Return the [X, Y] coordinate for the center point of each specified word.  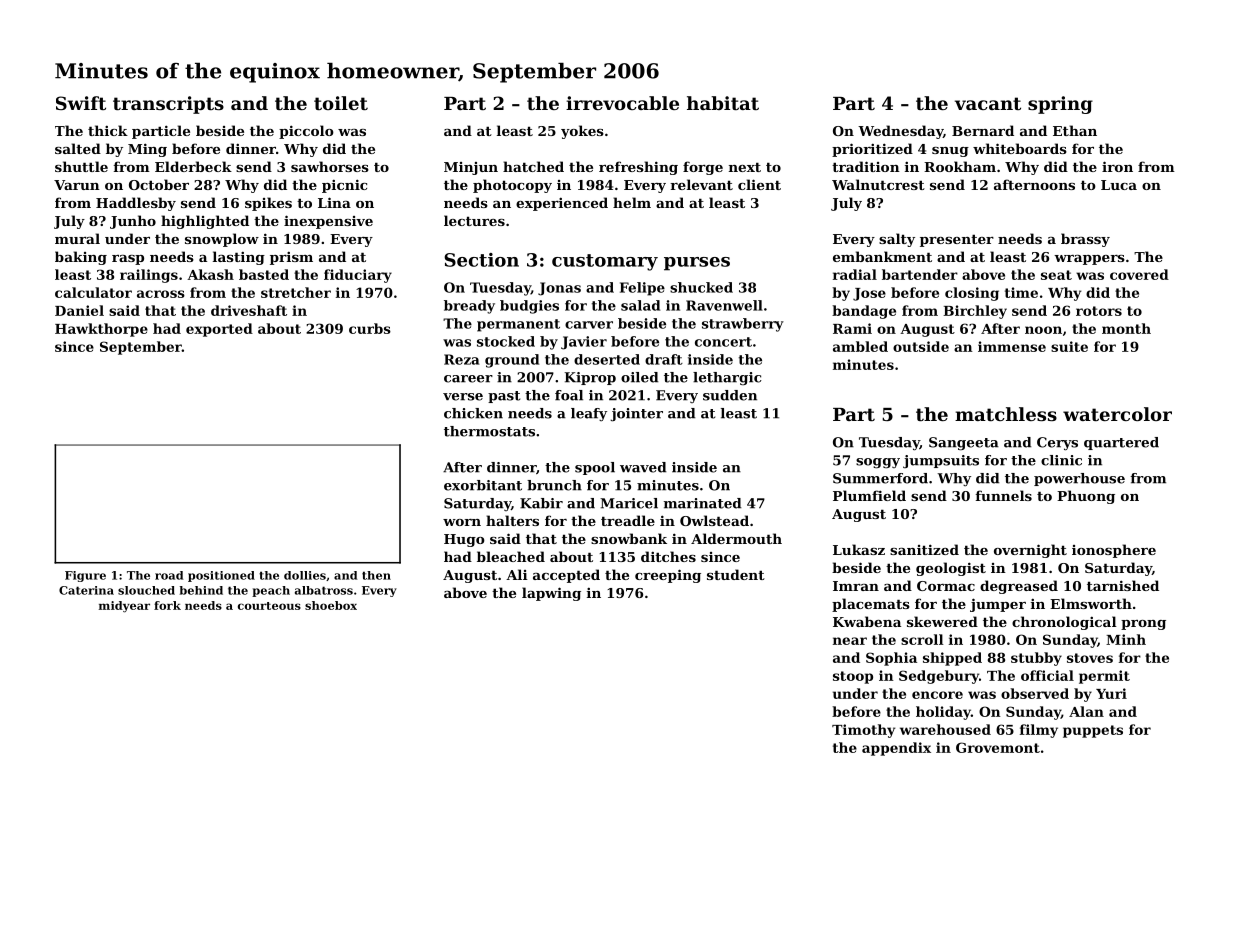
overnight [1030, 551]
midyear [124, 607]
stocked [506, 341]
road [169, 575]
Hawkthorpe [101, 330]
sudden [730, 395]
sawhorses [330, 166]
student [736, 574]
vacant [988, 103]
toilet [341, 103]
